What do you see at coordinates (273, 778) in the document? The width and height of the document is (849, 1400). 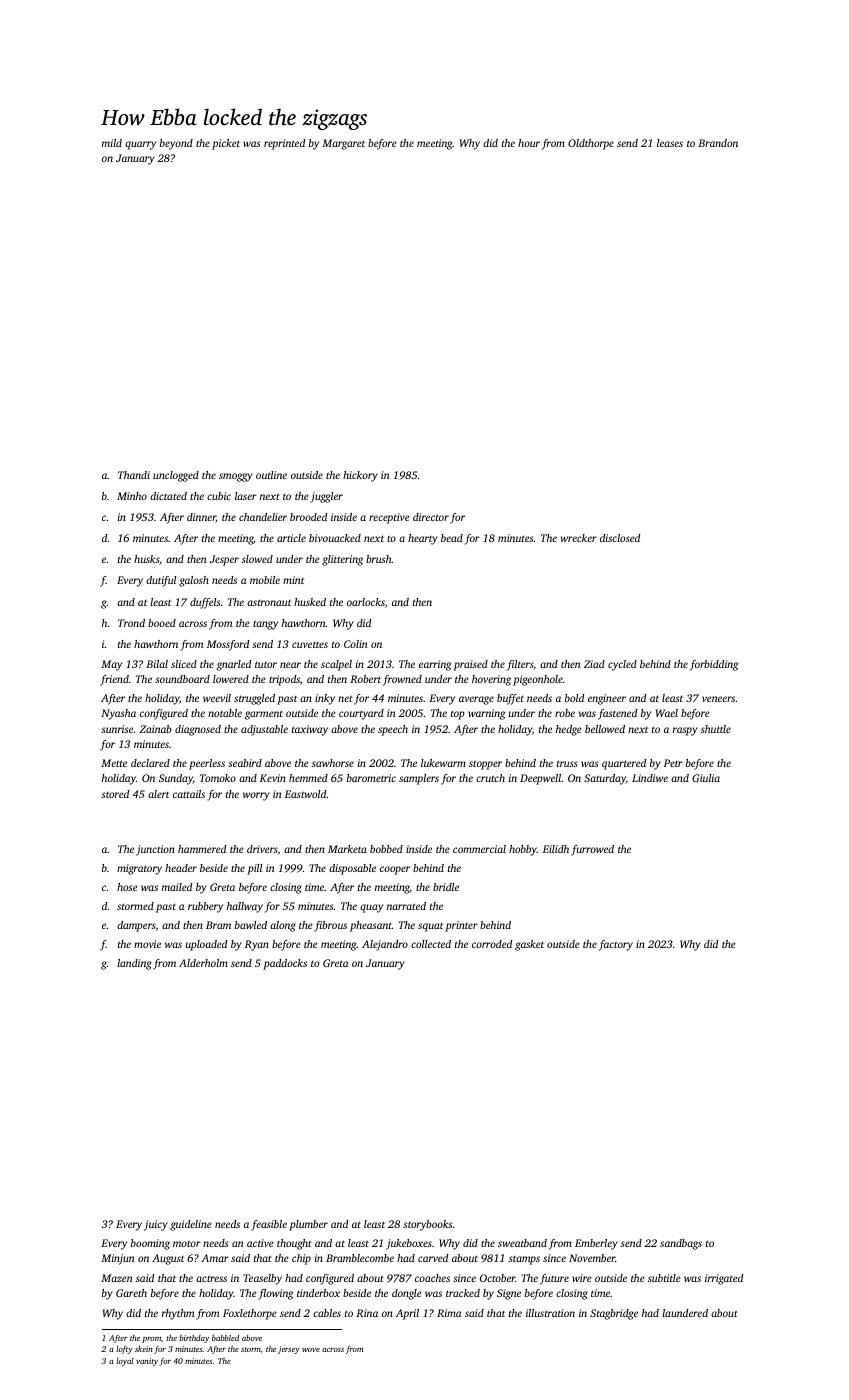 I see `Kevin` at bounding box center [273, 778].
